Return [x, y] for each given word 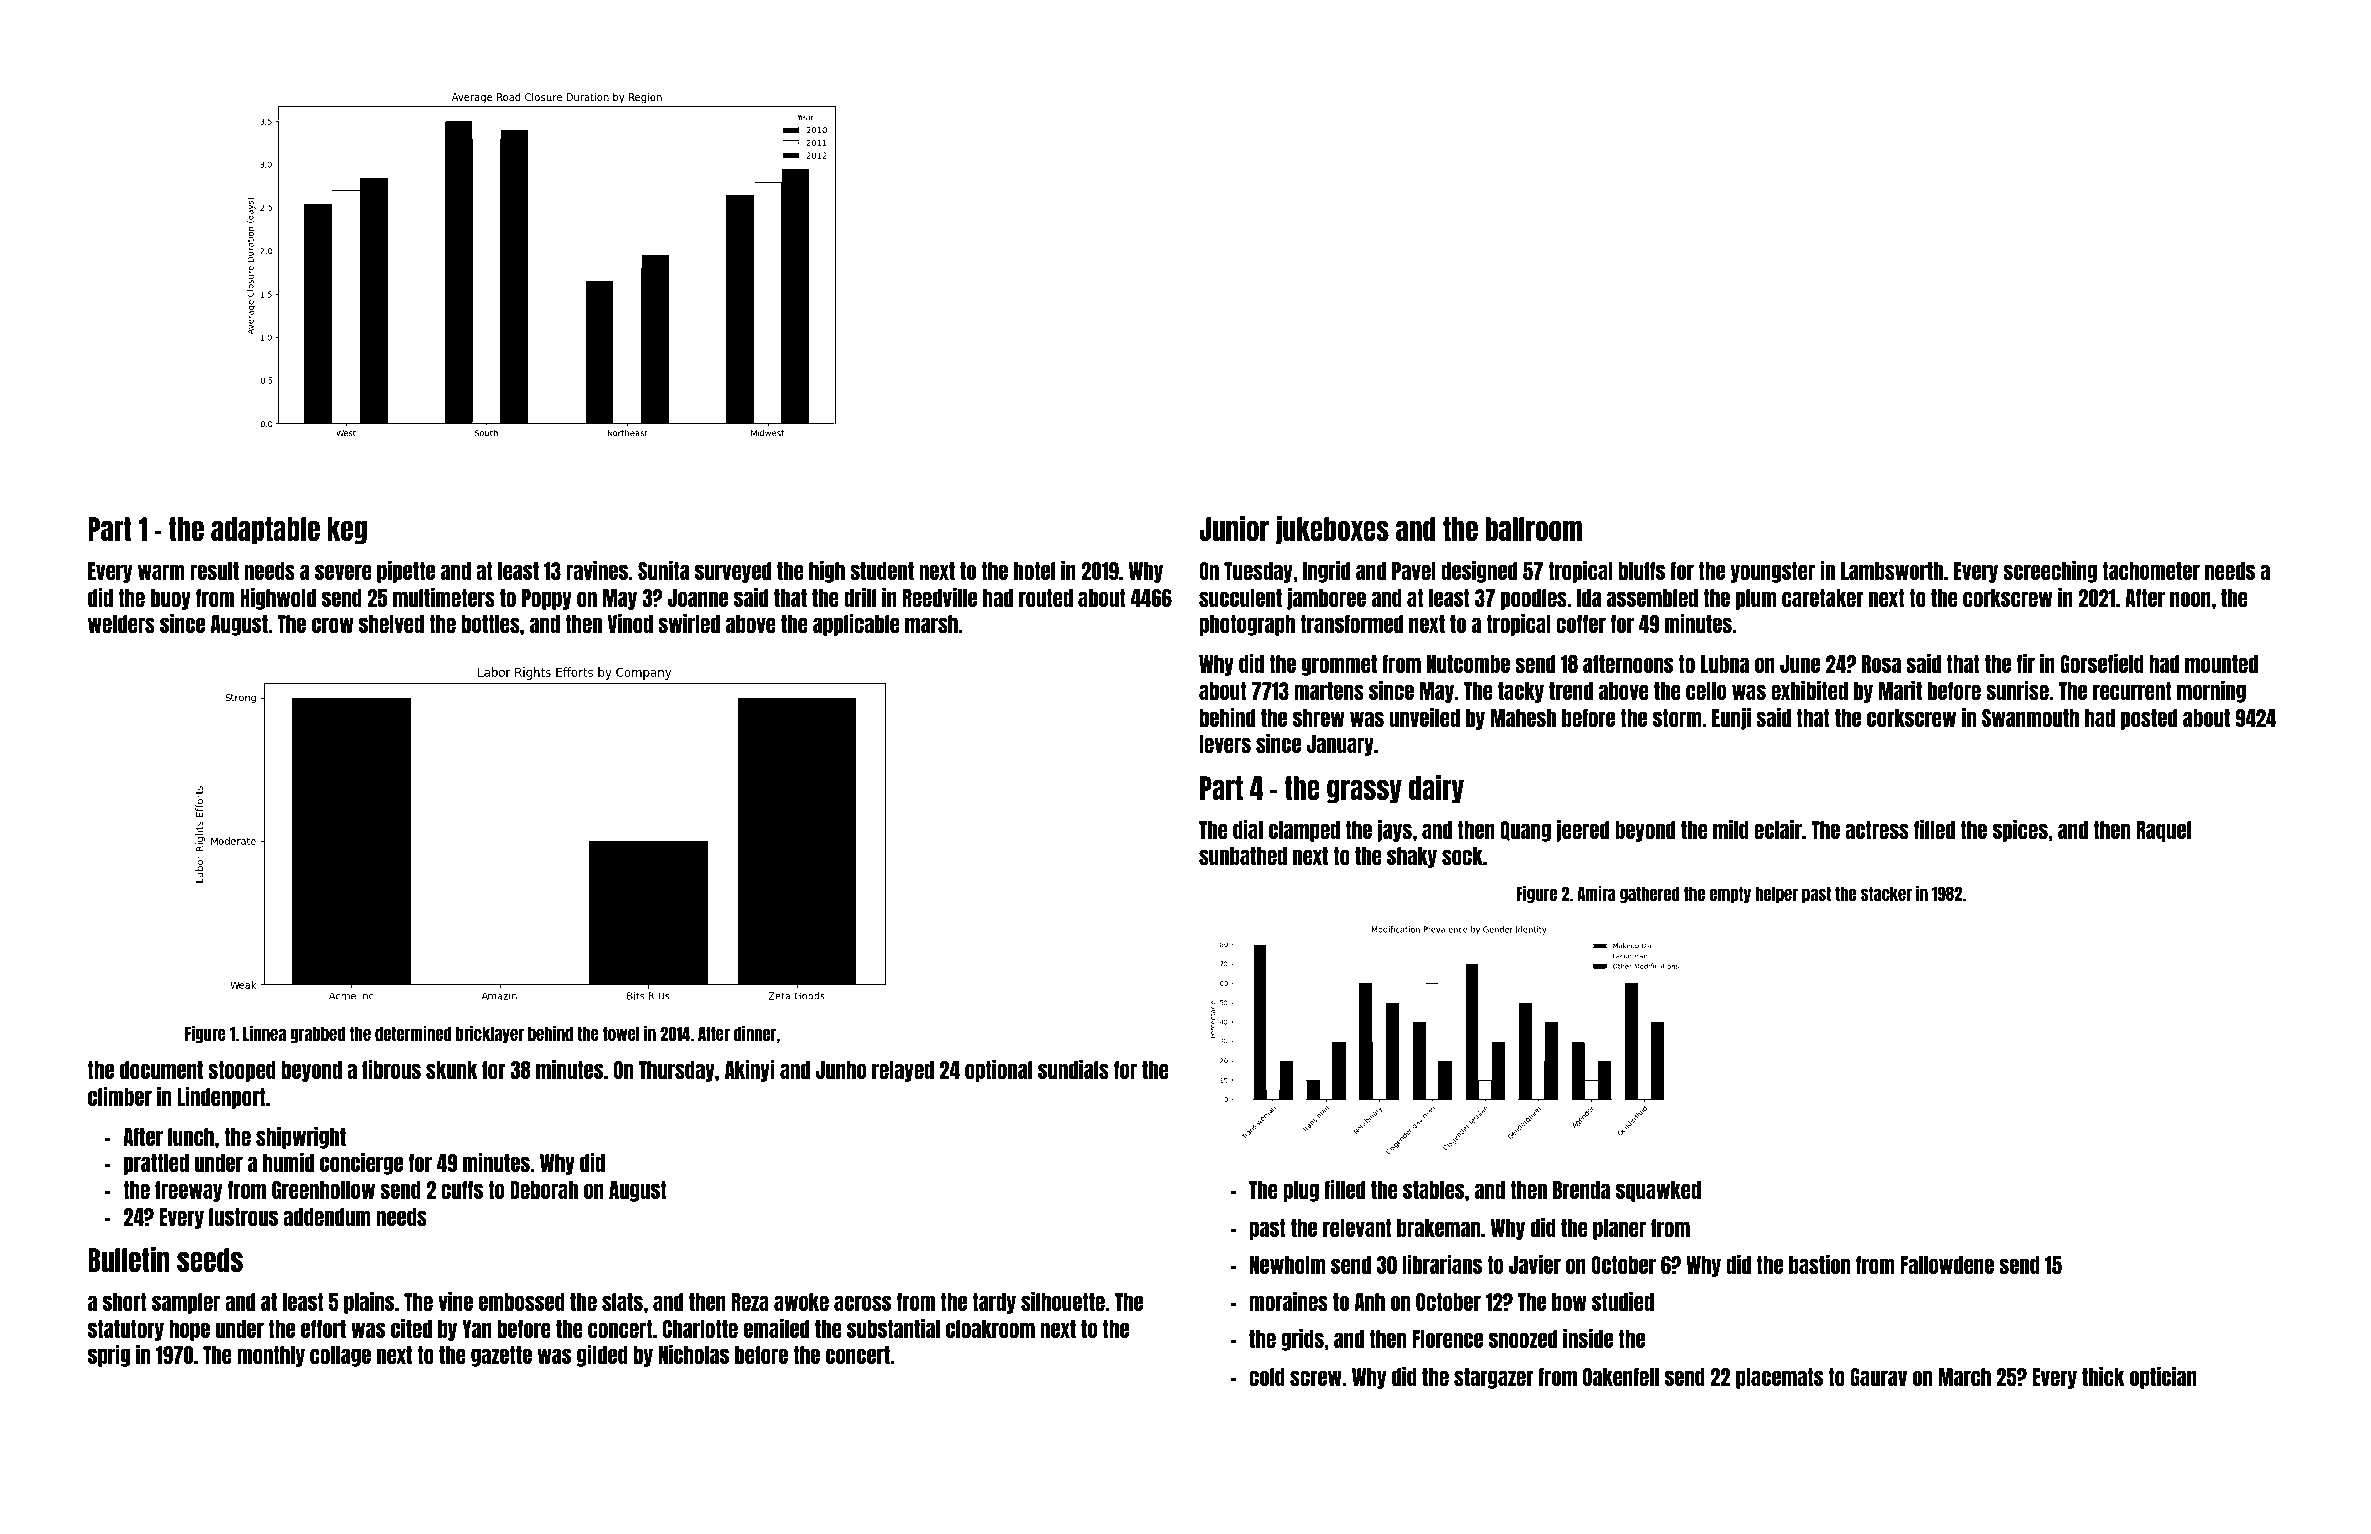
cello [1706, 691]
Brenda [1581, 1190]
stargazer [1494, 1378]
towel [621, 1033]
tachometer [2151, 571]
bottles [491, 624]
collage [340, 1356]
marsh [931, 624]
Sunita [663, 570]
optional [998, 1071]
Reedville [940, 597]
